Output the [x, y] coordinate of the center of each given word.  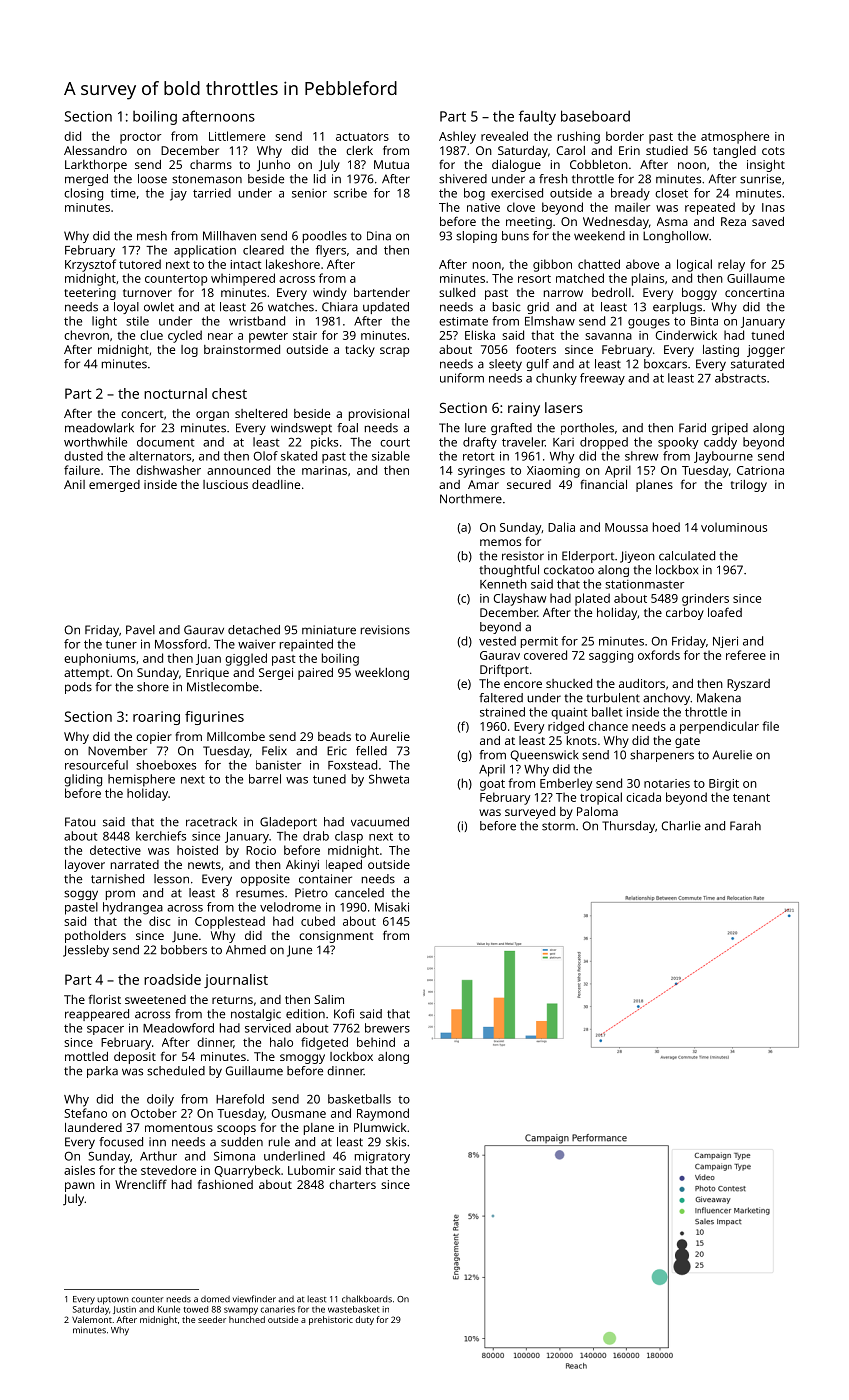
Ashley [457, 137]
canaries [278, 1309]
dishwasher [168, 470]
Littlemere [237, 136]
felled [371, 751]
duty [365, 1320]
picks [324, 443]
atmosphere [735, 137]
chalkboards [367, 1299]
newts [204, 865]
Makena [719, 698]
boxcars [665, 364]
